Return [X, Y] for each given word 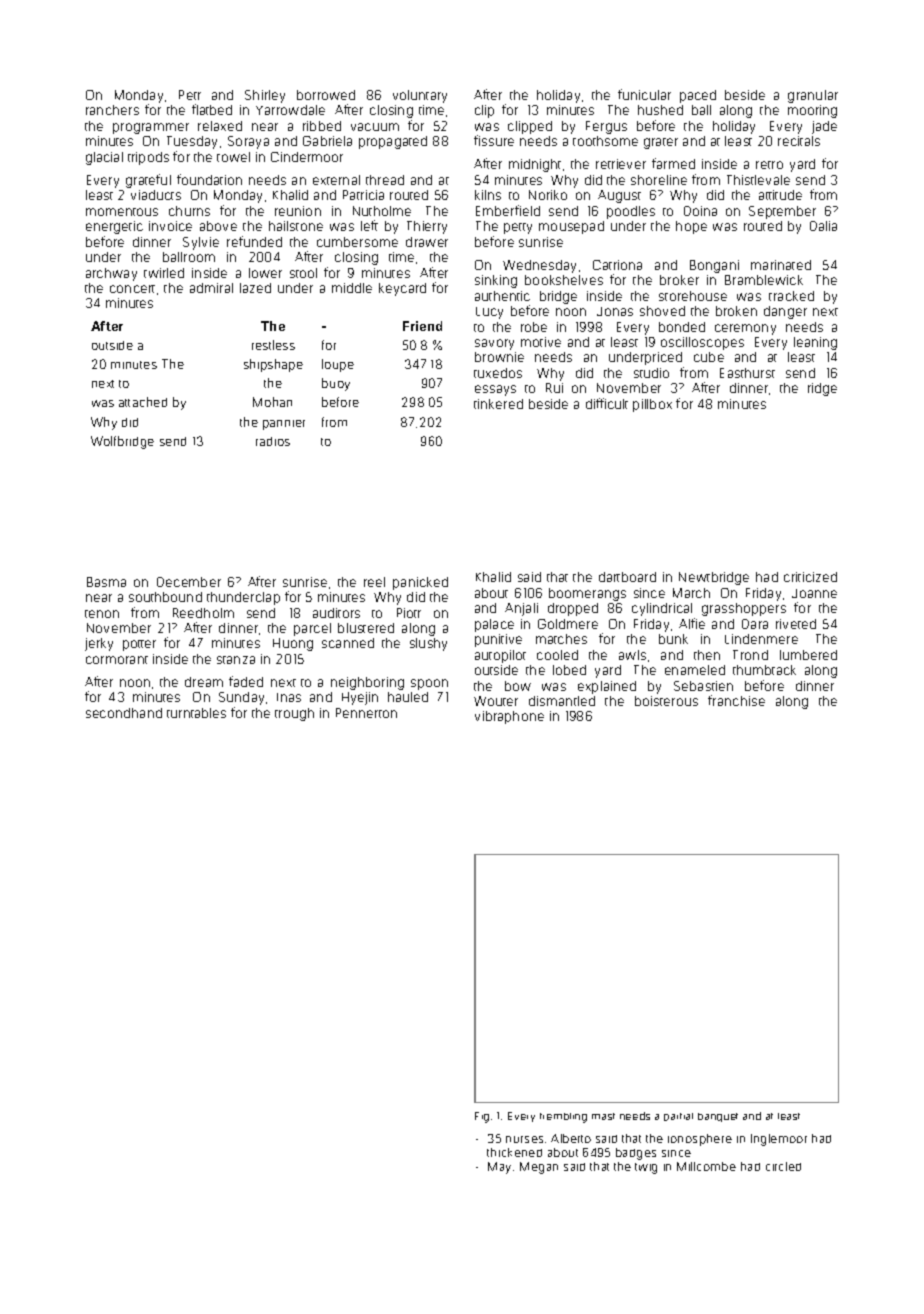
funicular [644, 94]
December [189, 582]
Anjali [521, 609]
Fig [482, 1117]
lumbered [808, 655]
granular [813, 96]
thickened [514, 1152]
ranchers [112, 110]
